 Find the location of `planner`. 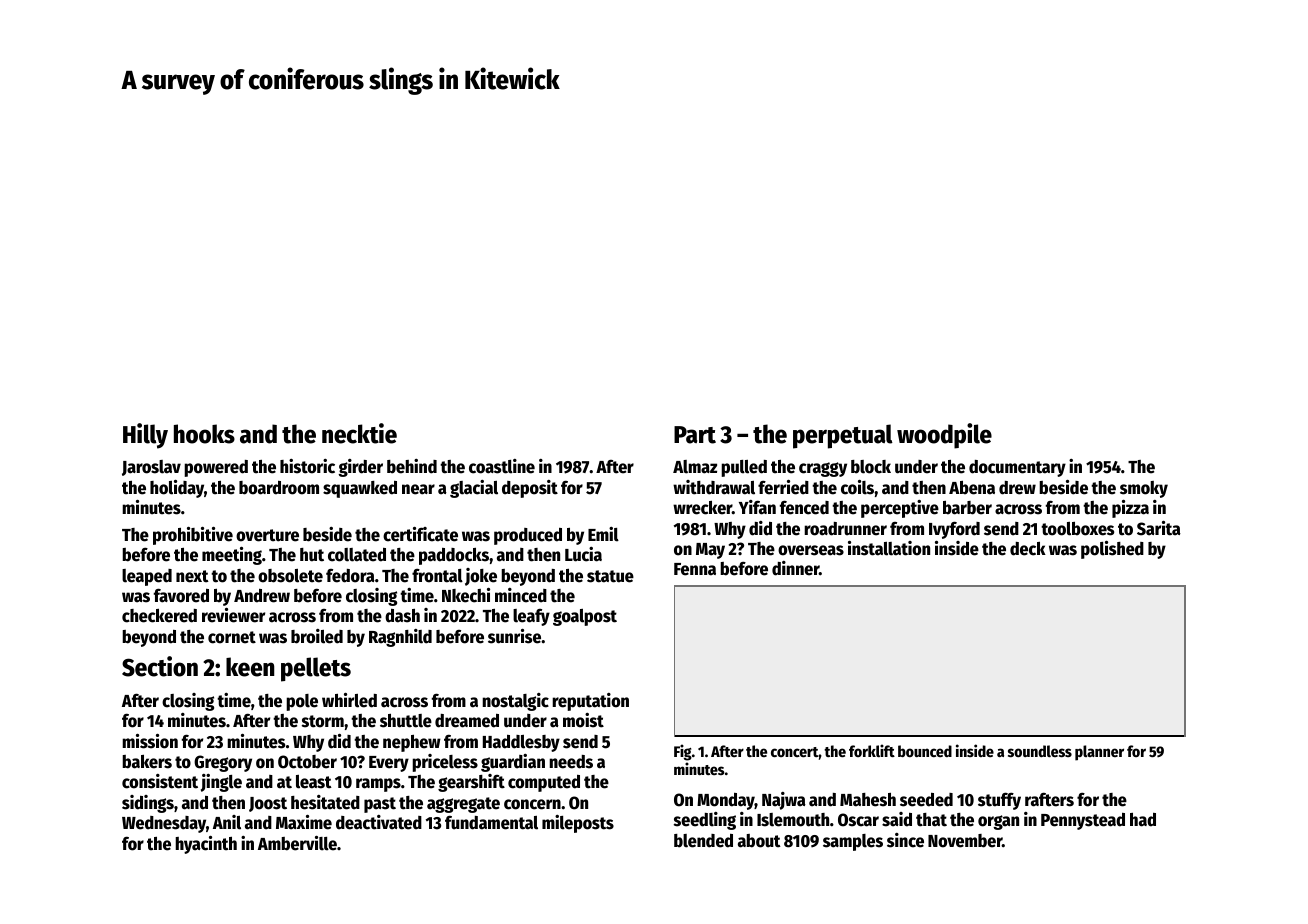

planner is located at coordinates (1099, 753).
